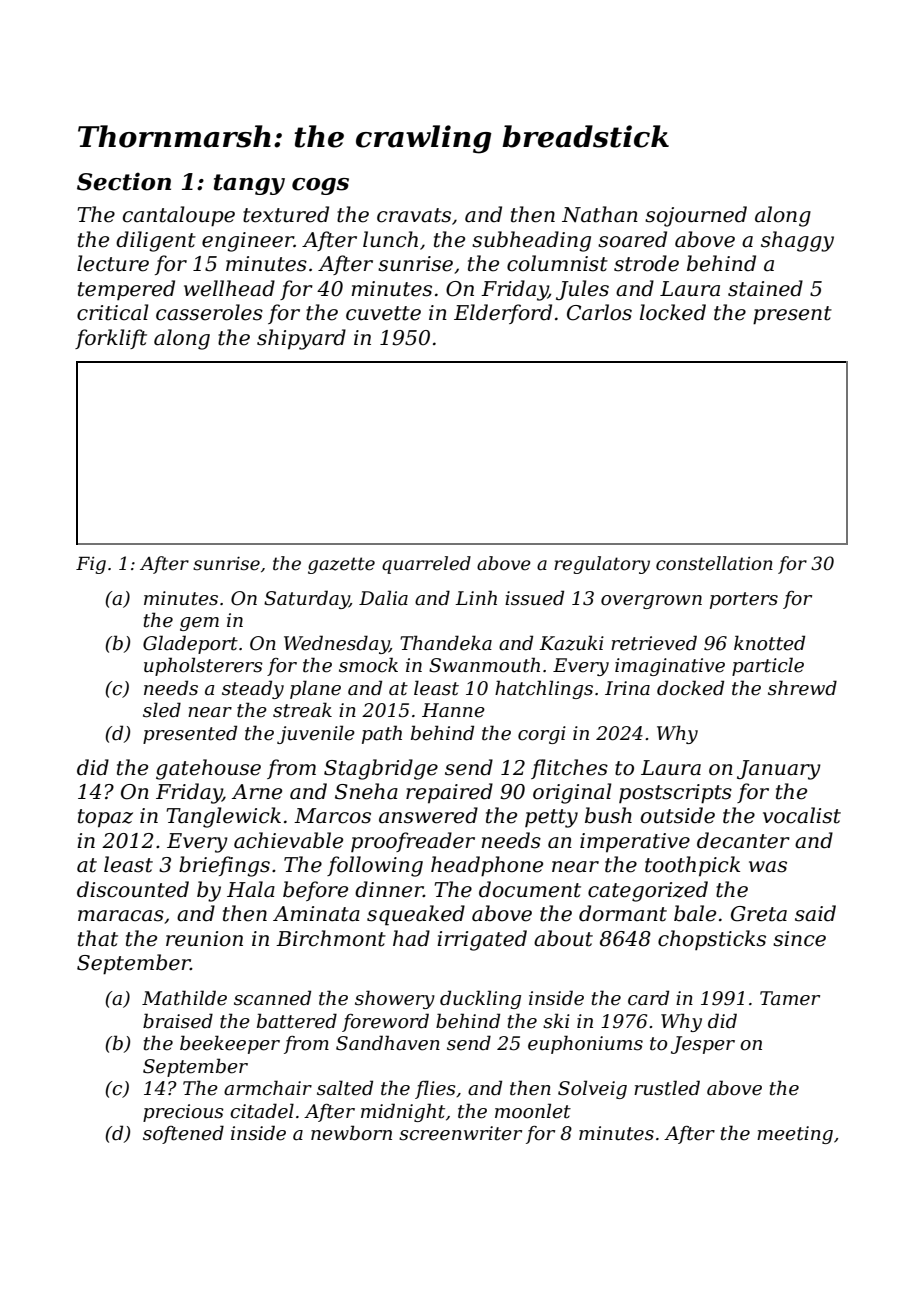 The width and height of the image is (924, 1311). I want to click on engineer, so click(248, 242).
